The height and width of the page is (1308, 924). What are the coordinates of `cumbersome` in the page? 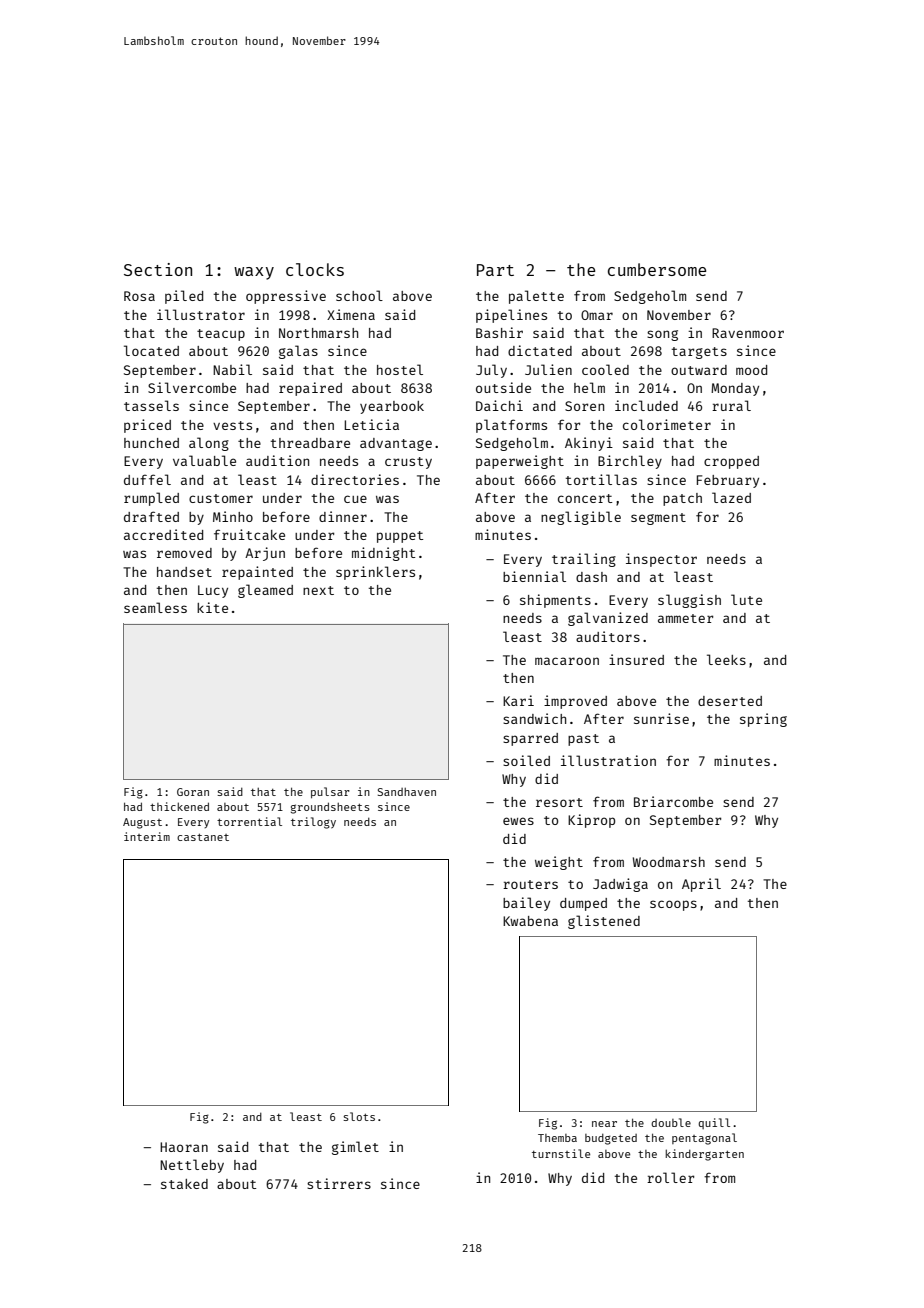 It's located at (657, 269).
